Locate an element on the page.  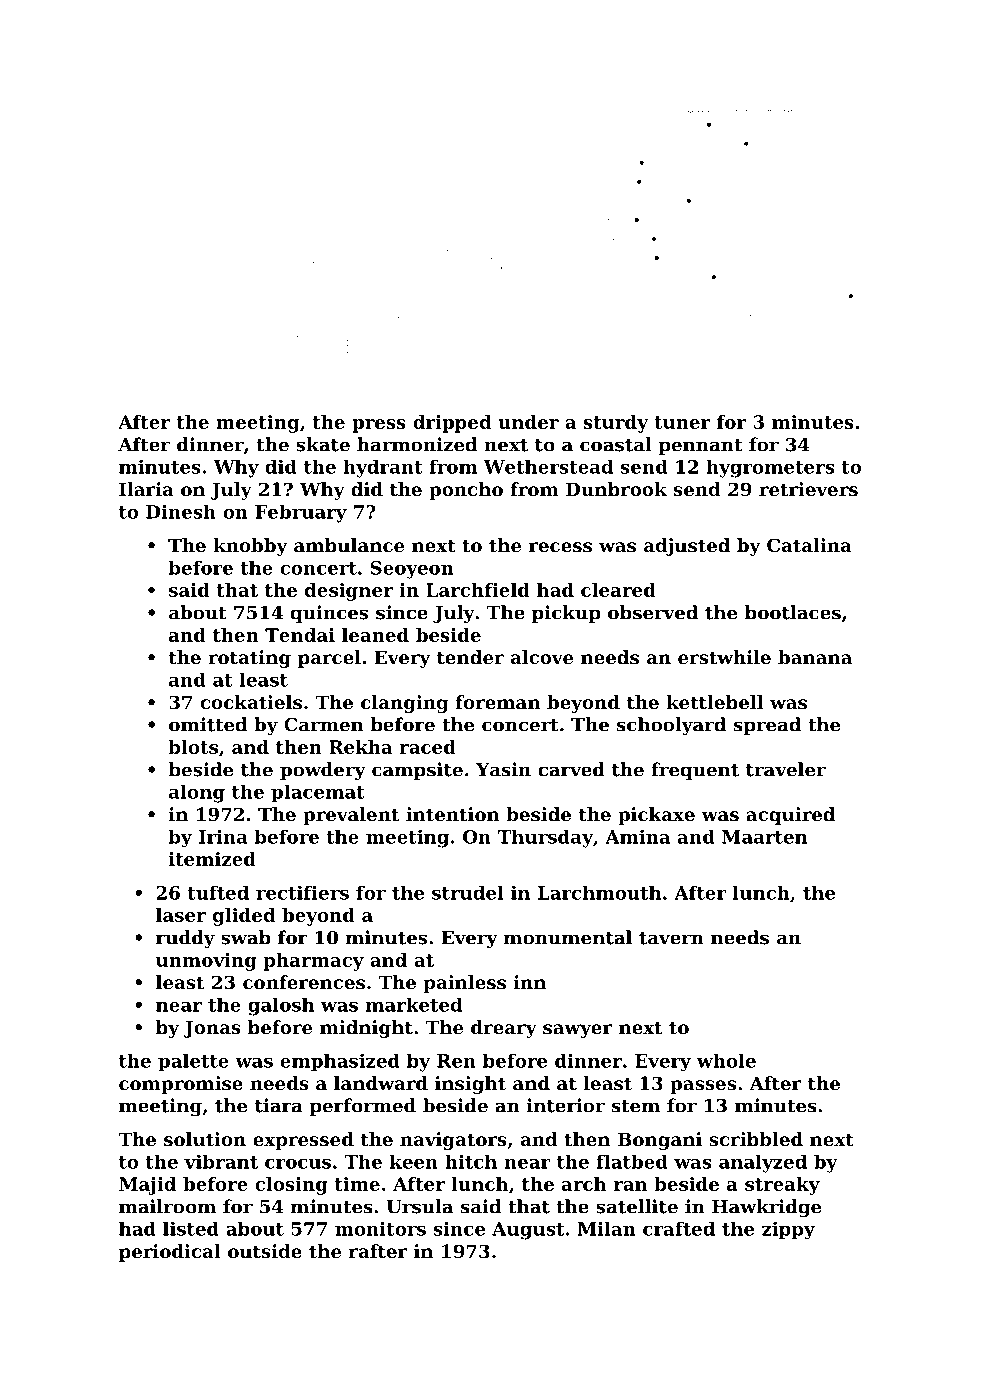
dreary is located at coordinates (504, 1029).
